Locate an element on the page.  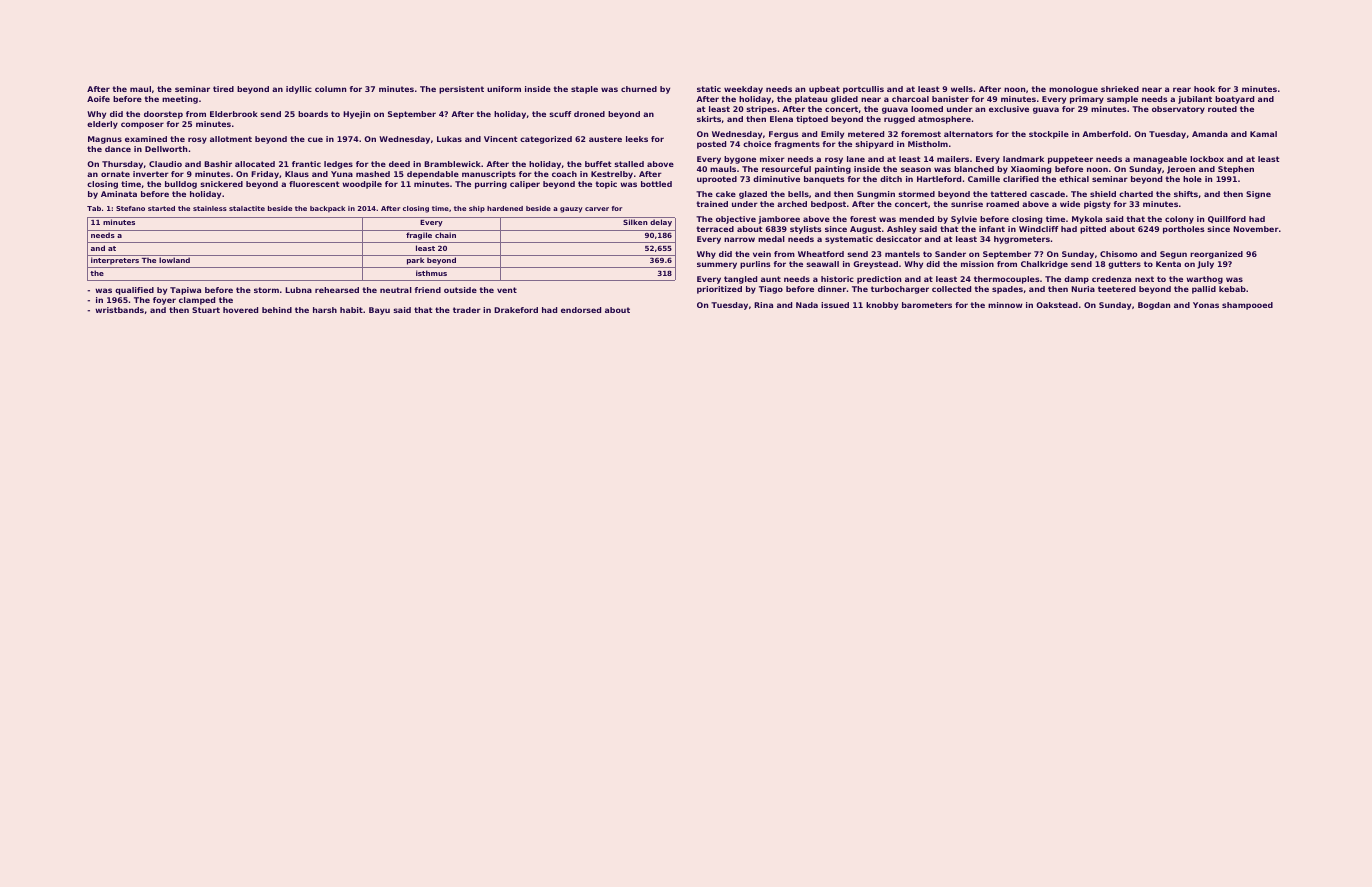
Stuart is located at coordinates (206, 310).
